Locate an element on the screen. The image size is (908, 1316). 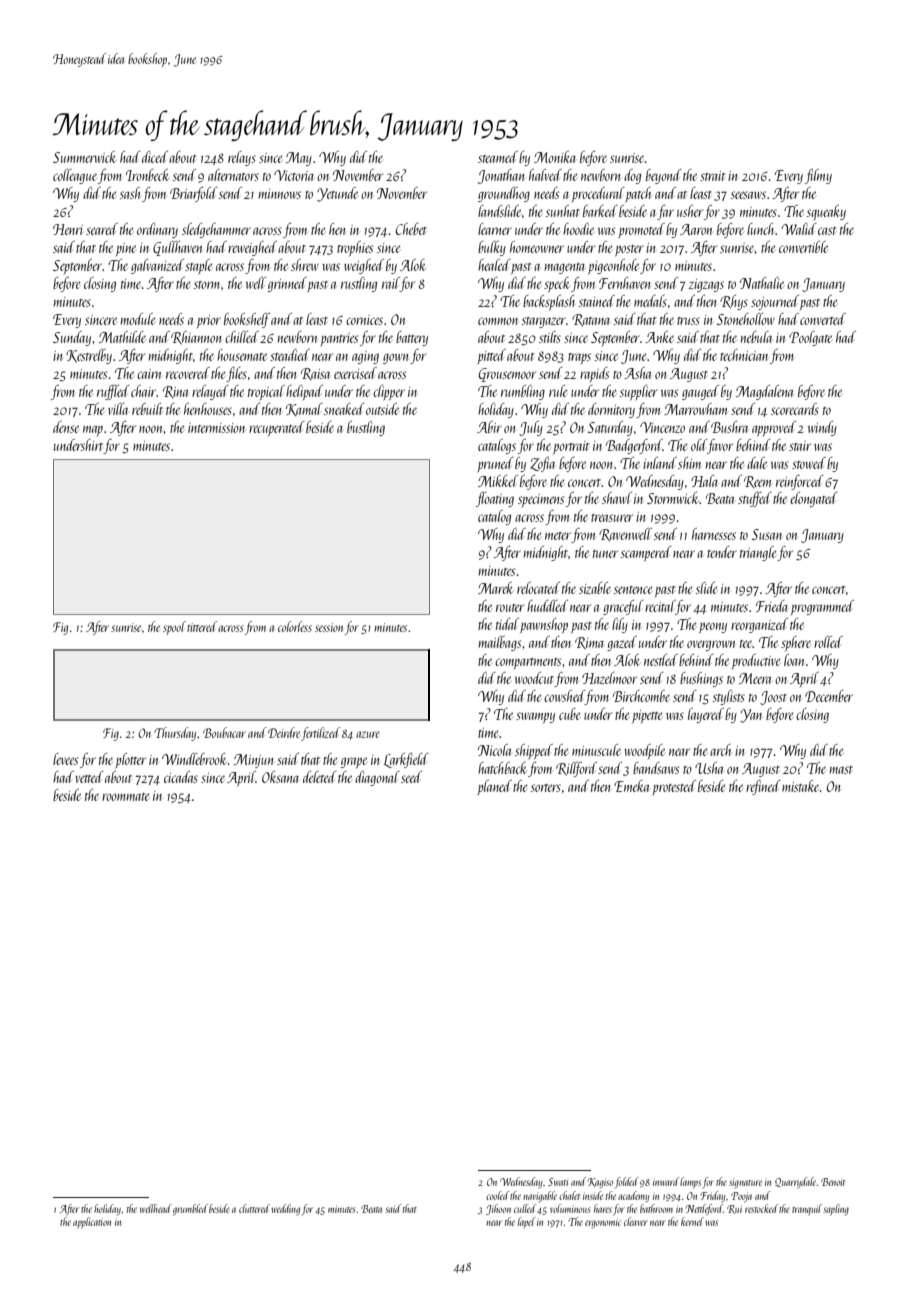
cluttered is located at coordinates (254, 1208).
